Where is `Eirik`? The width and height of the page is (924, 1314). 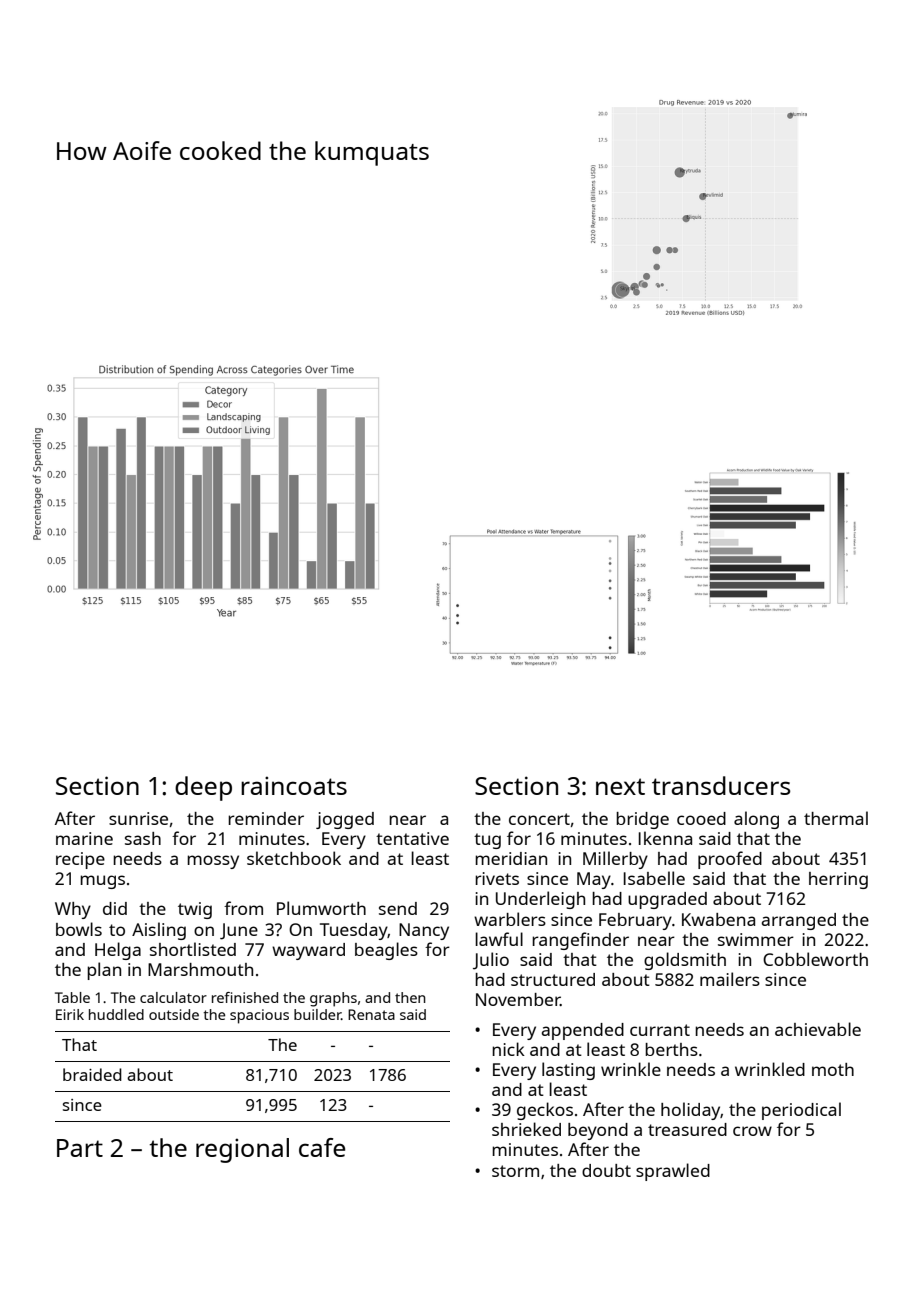 Eirik is located at coordinates (70, 1014).
